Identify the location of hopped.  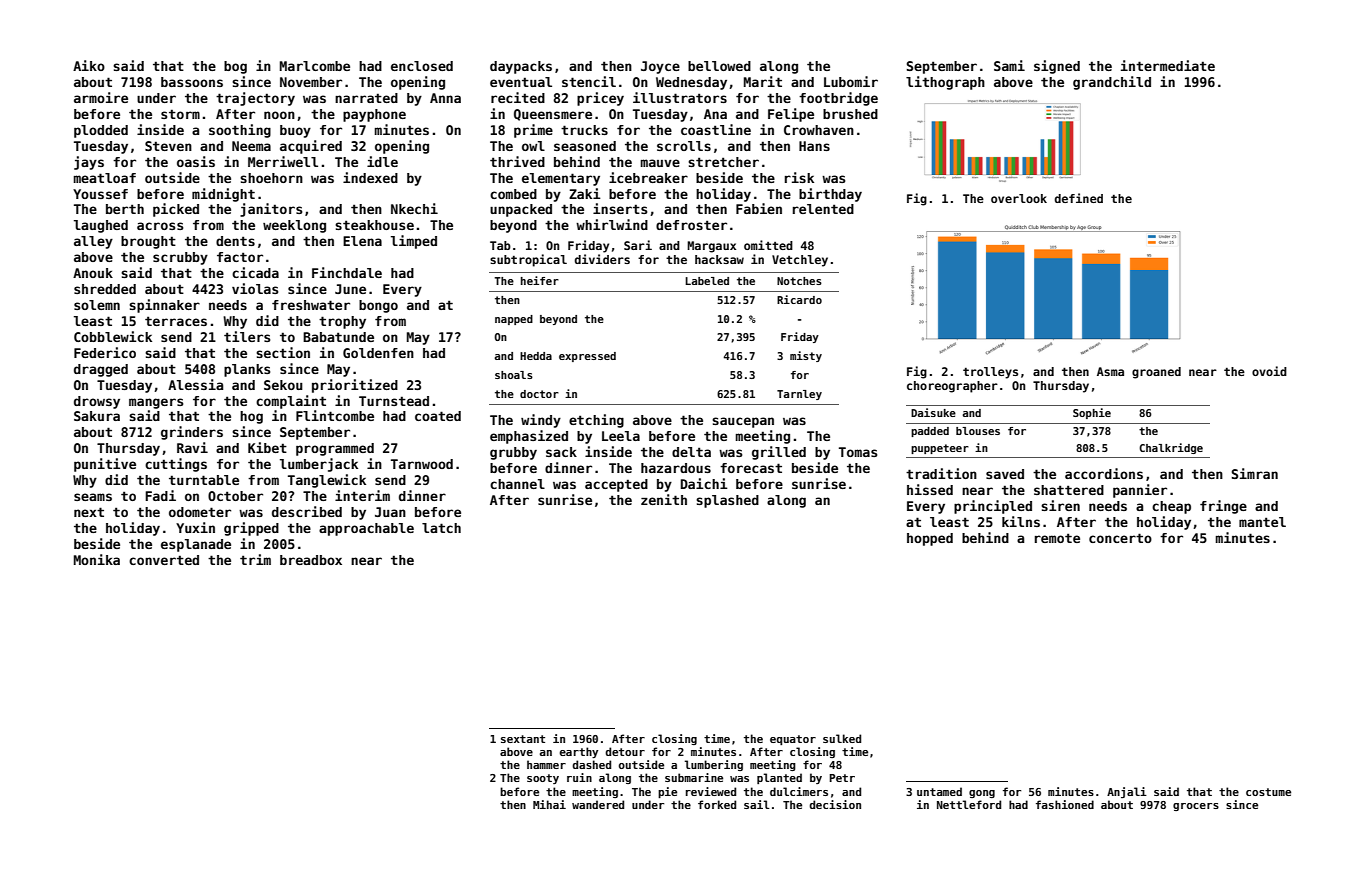
(930, 539).
